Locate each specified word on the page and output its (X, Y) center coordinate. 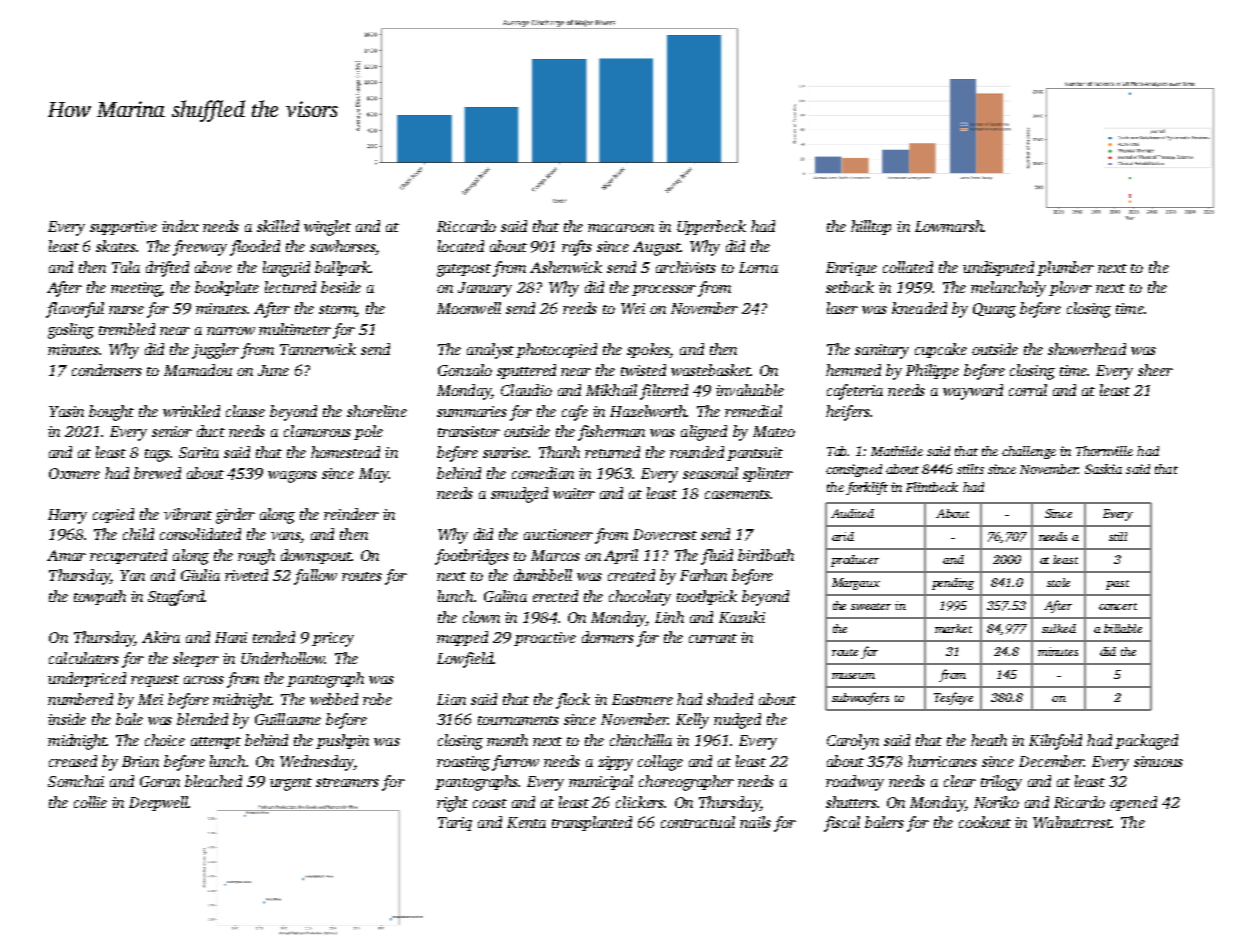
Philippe (932, 371)
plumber (1065, 268)
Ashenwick (566, 267)
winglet (327, 228)
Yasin (66, 411)
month (507, 740)
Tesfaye (953, 698)
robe (377, 699)
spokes (648, 350)
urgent (291, 784)
